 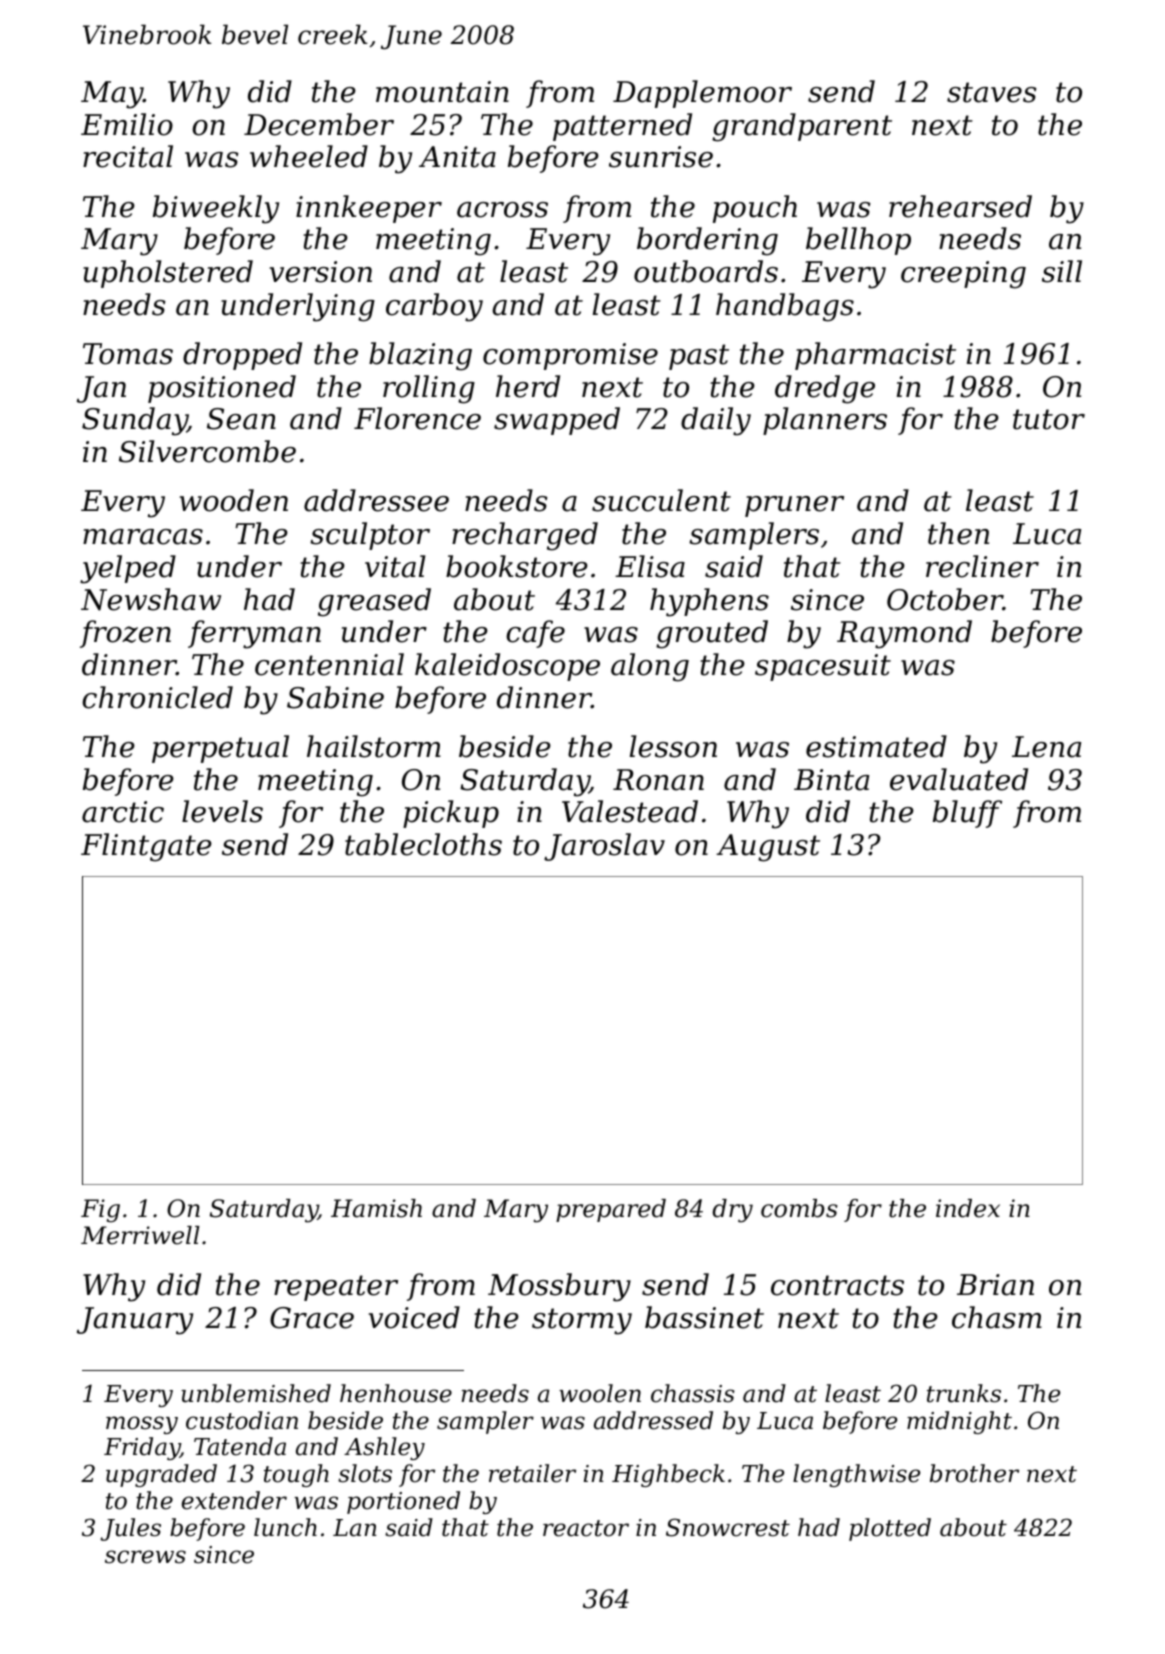 What do you see at coordinates (794, 506) in the document?
I see `pruner` at bounding box center [794, 506].
